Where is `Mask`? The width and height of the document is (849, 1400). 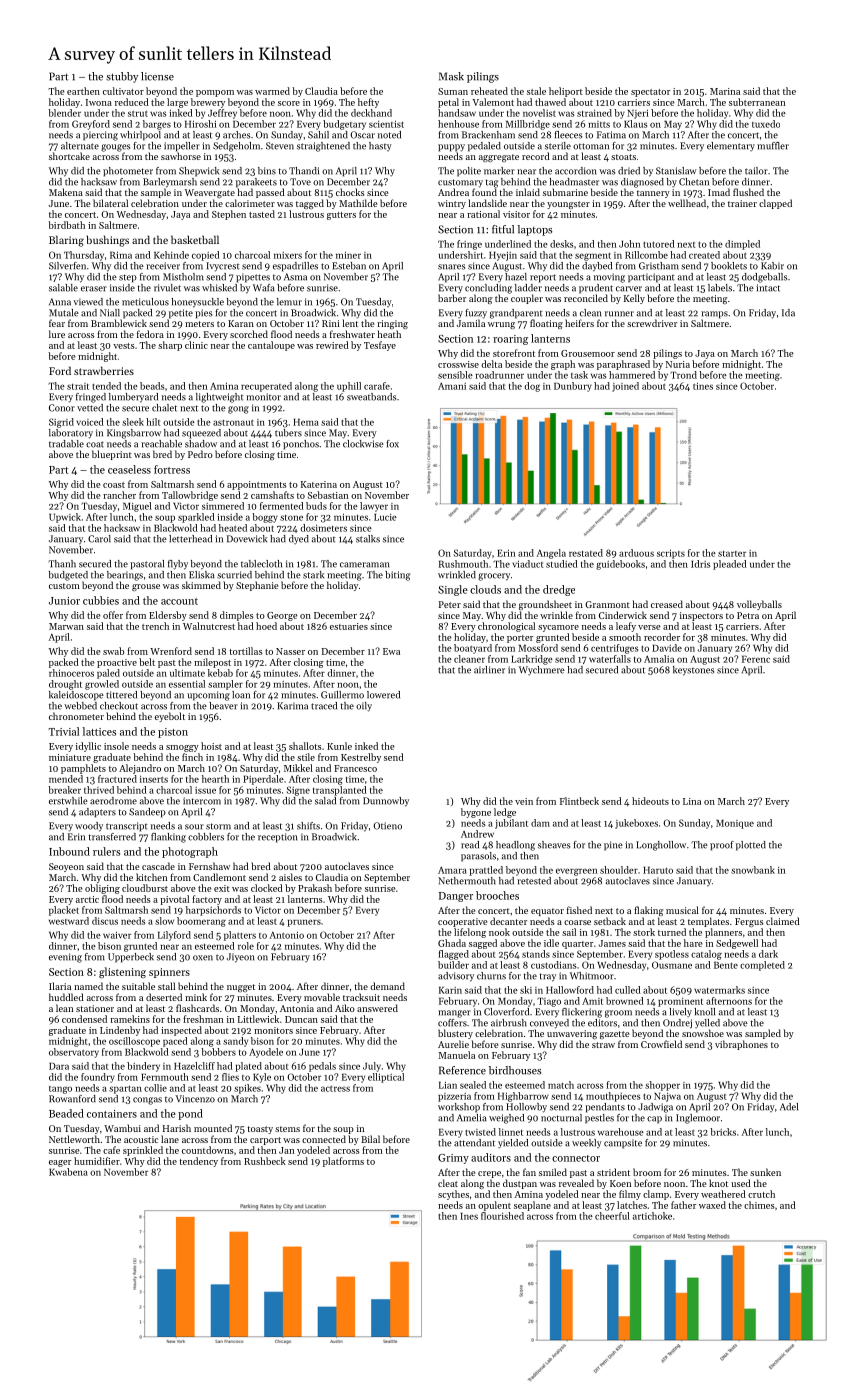
Mask is located at coordinates (451, 76).
